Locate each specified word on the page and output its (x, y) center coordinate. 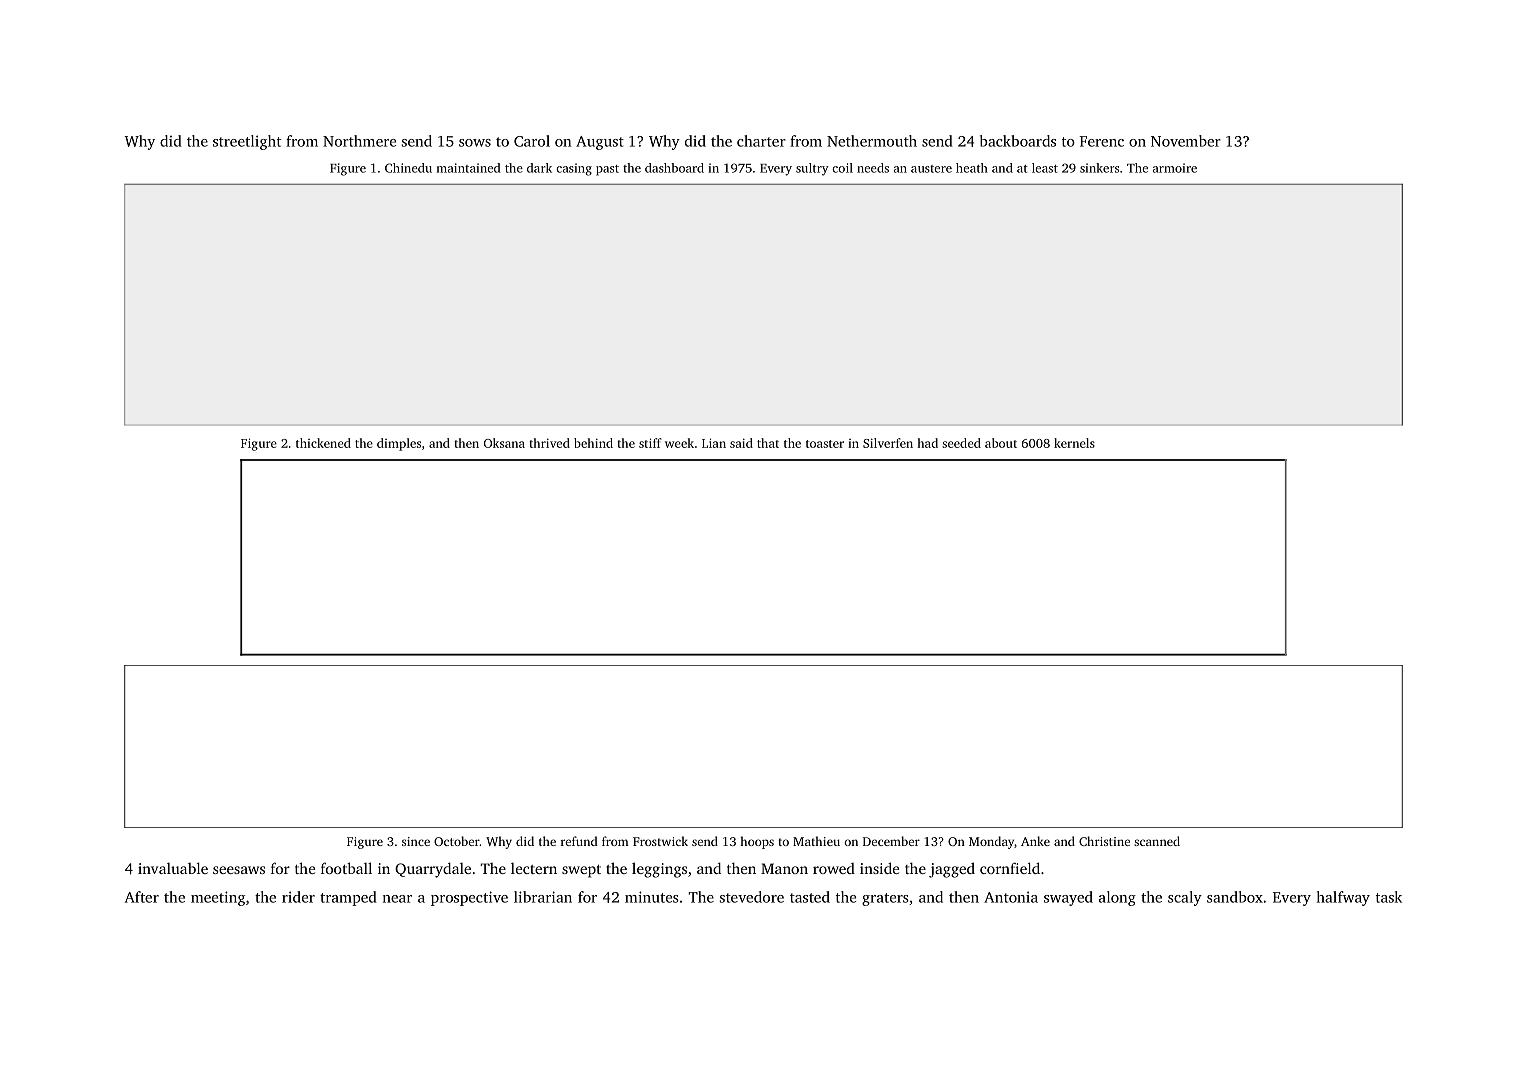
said (741, 443)
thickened (323, 443)
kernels (1074, 443)
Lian (714, 443)
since (416, 841)
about (1001, 443)
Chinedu (408, 168)
